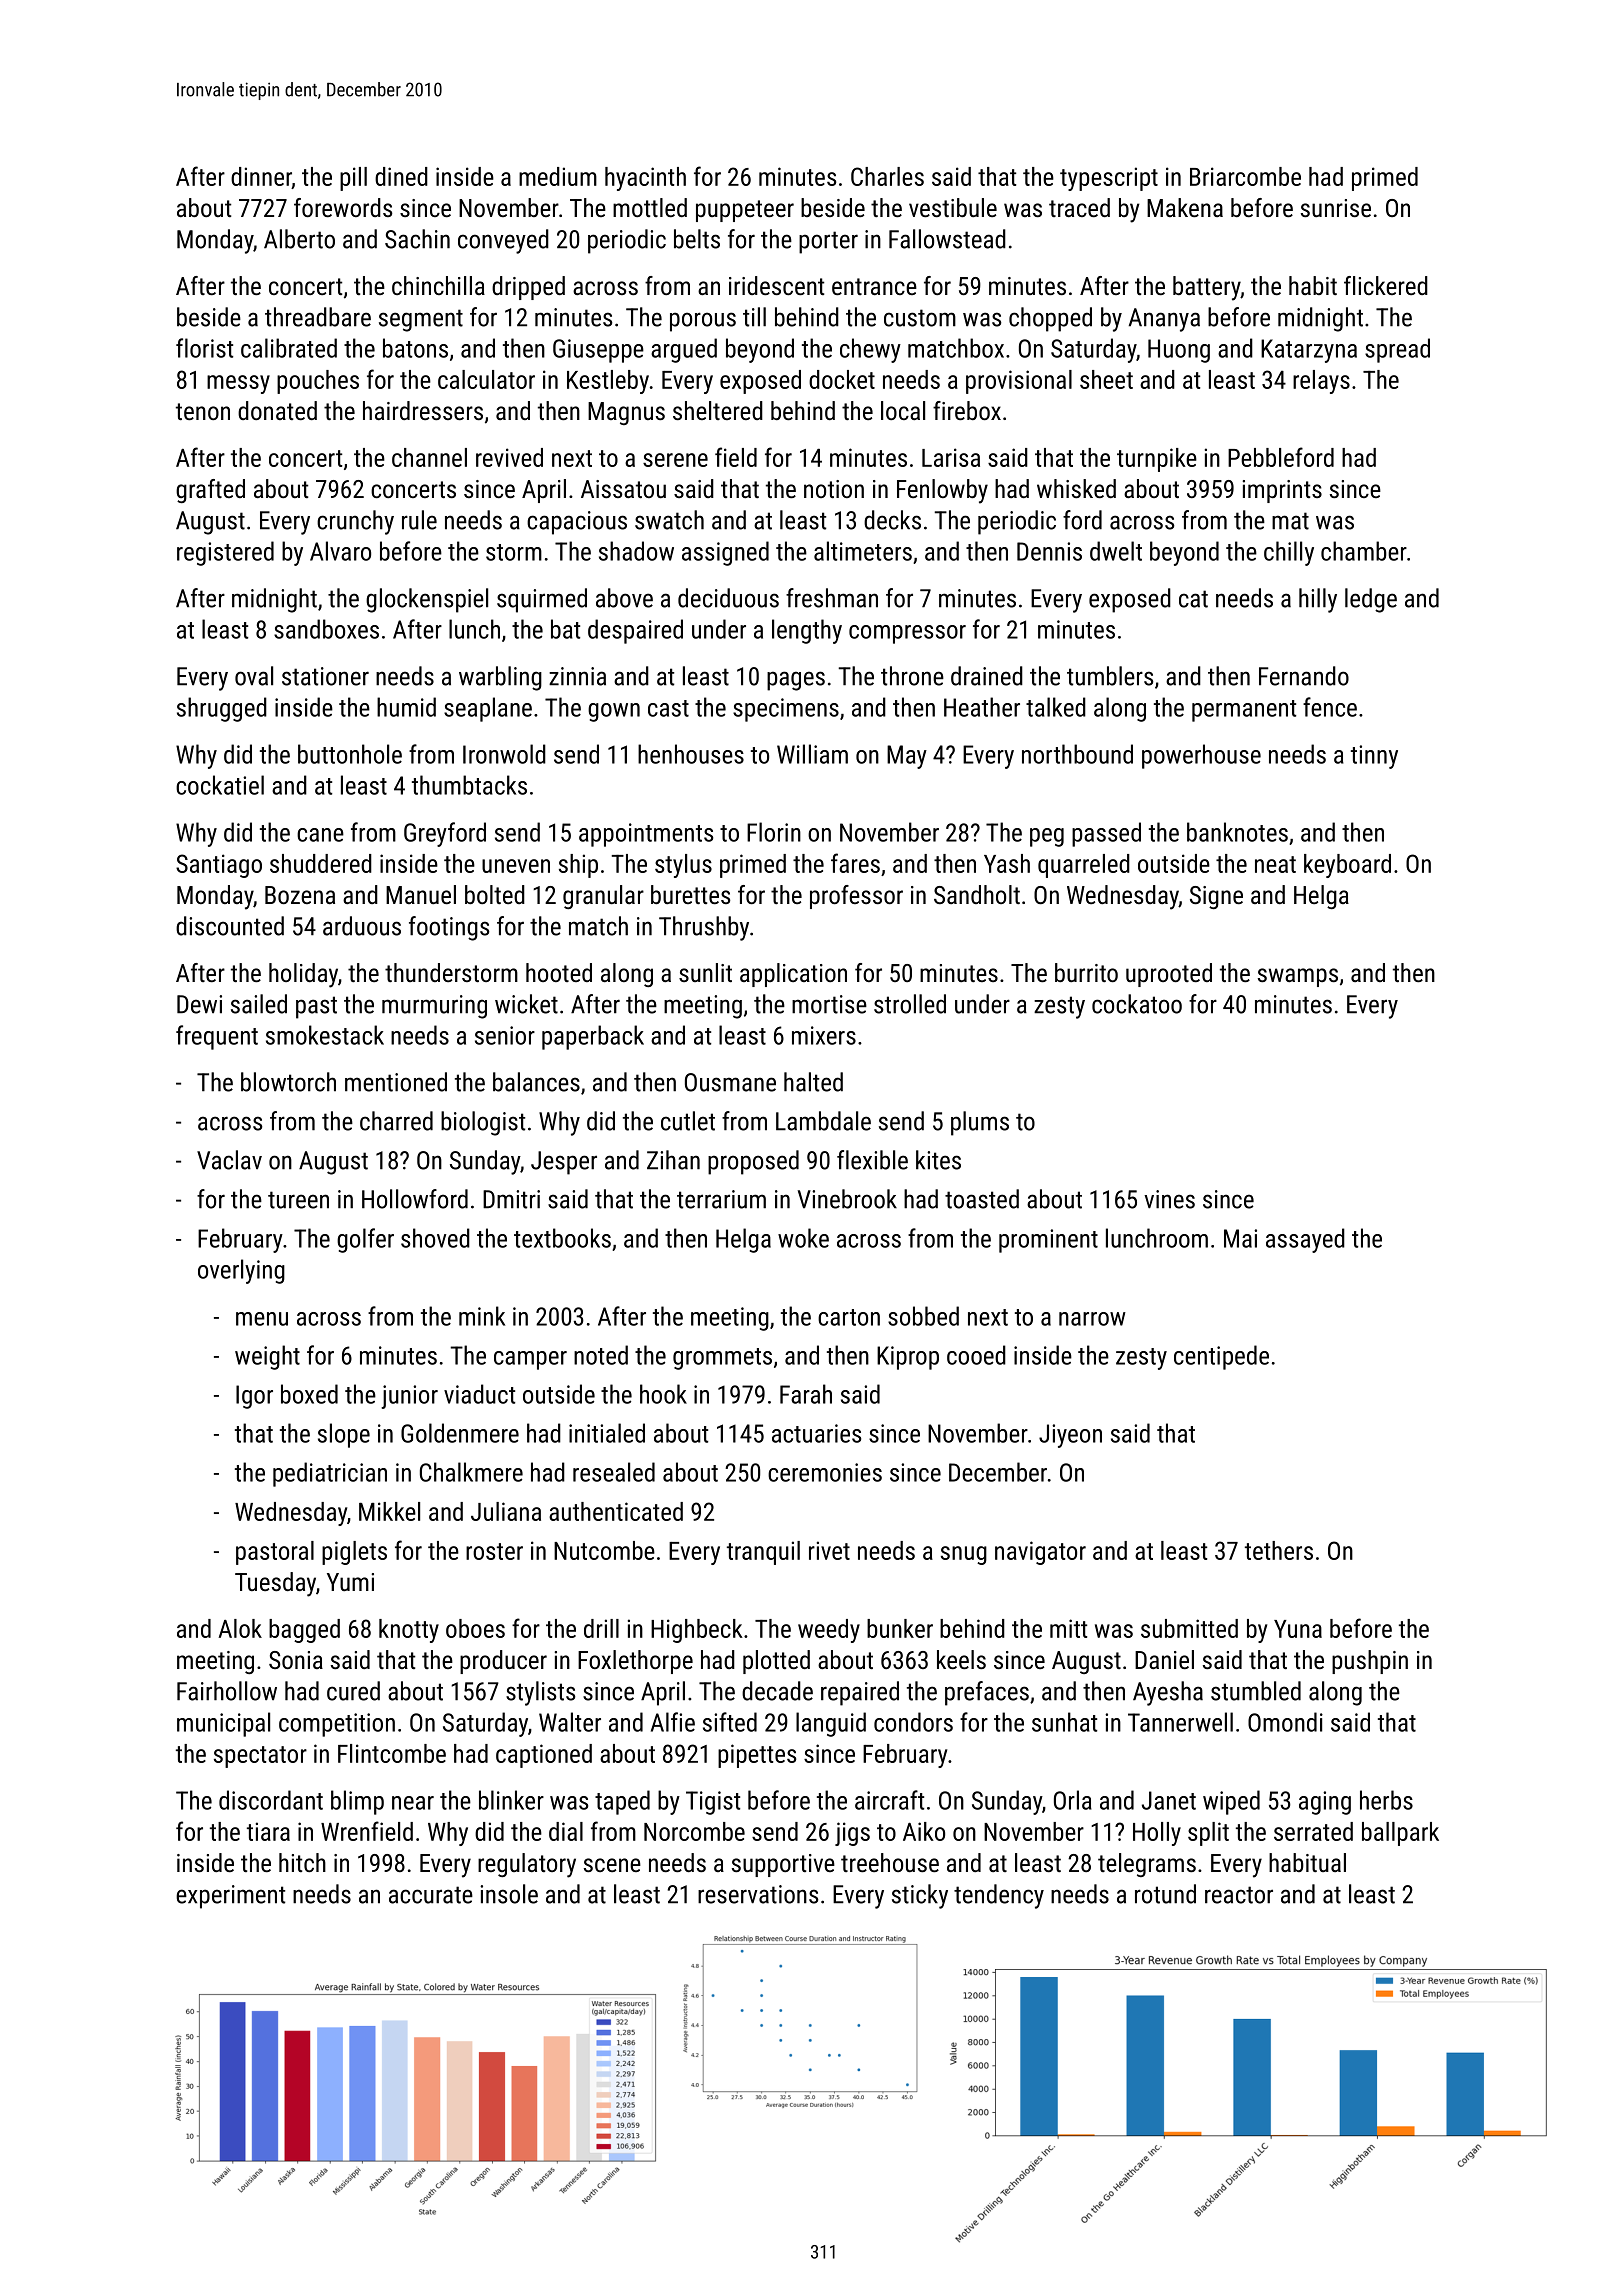 This screenshot has width=1620, height=2292. I want to click on spread, so click(1397, 350).
